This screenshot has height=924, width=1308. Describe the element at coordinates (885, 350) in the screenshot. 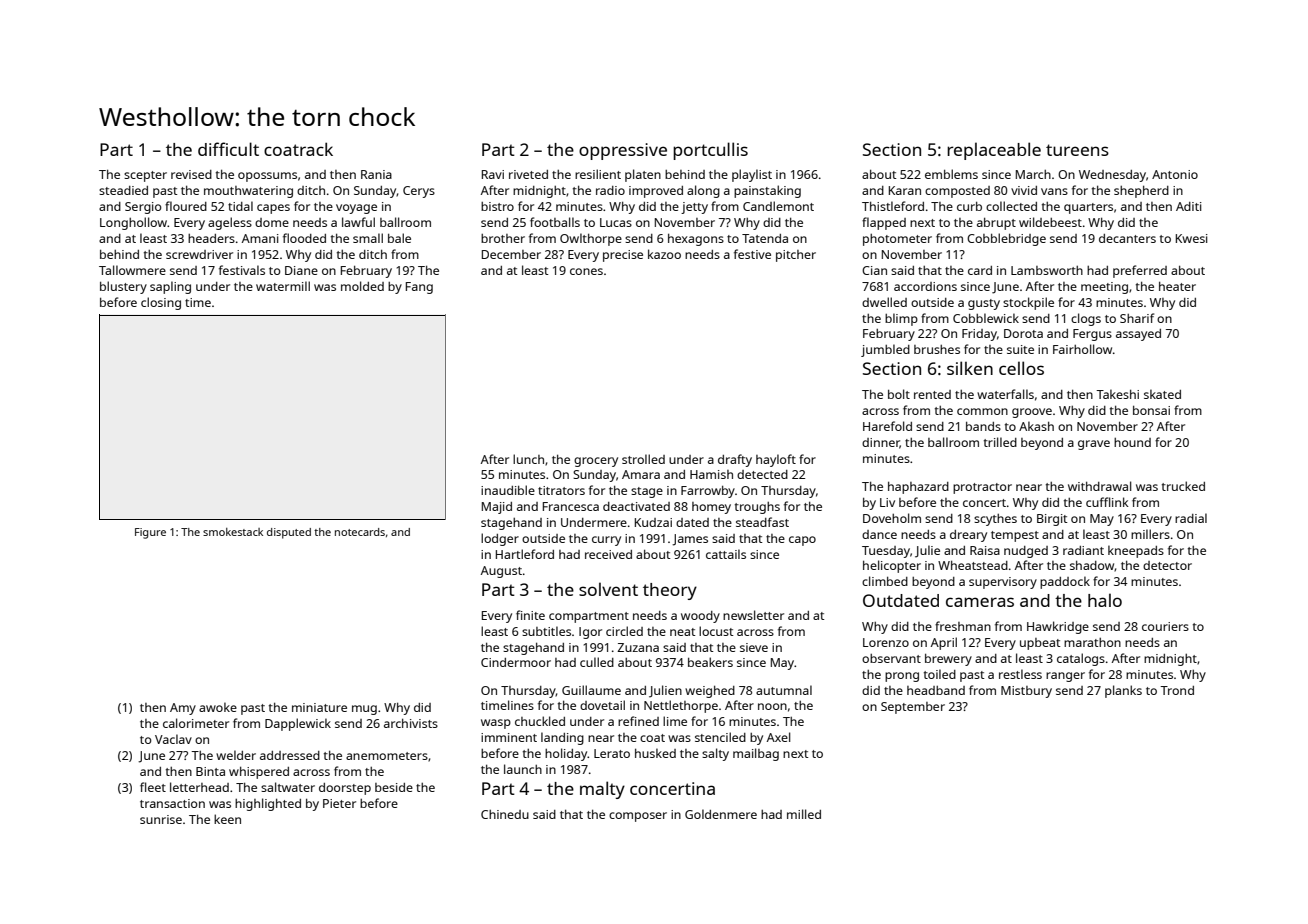

I see `jumbled` at that location.
